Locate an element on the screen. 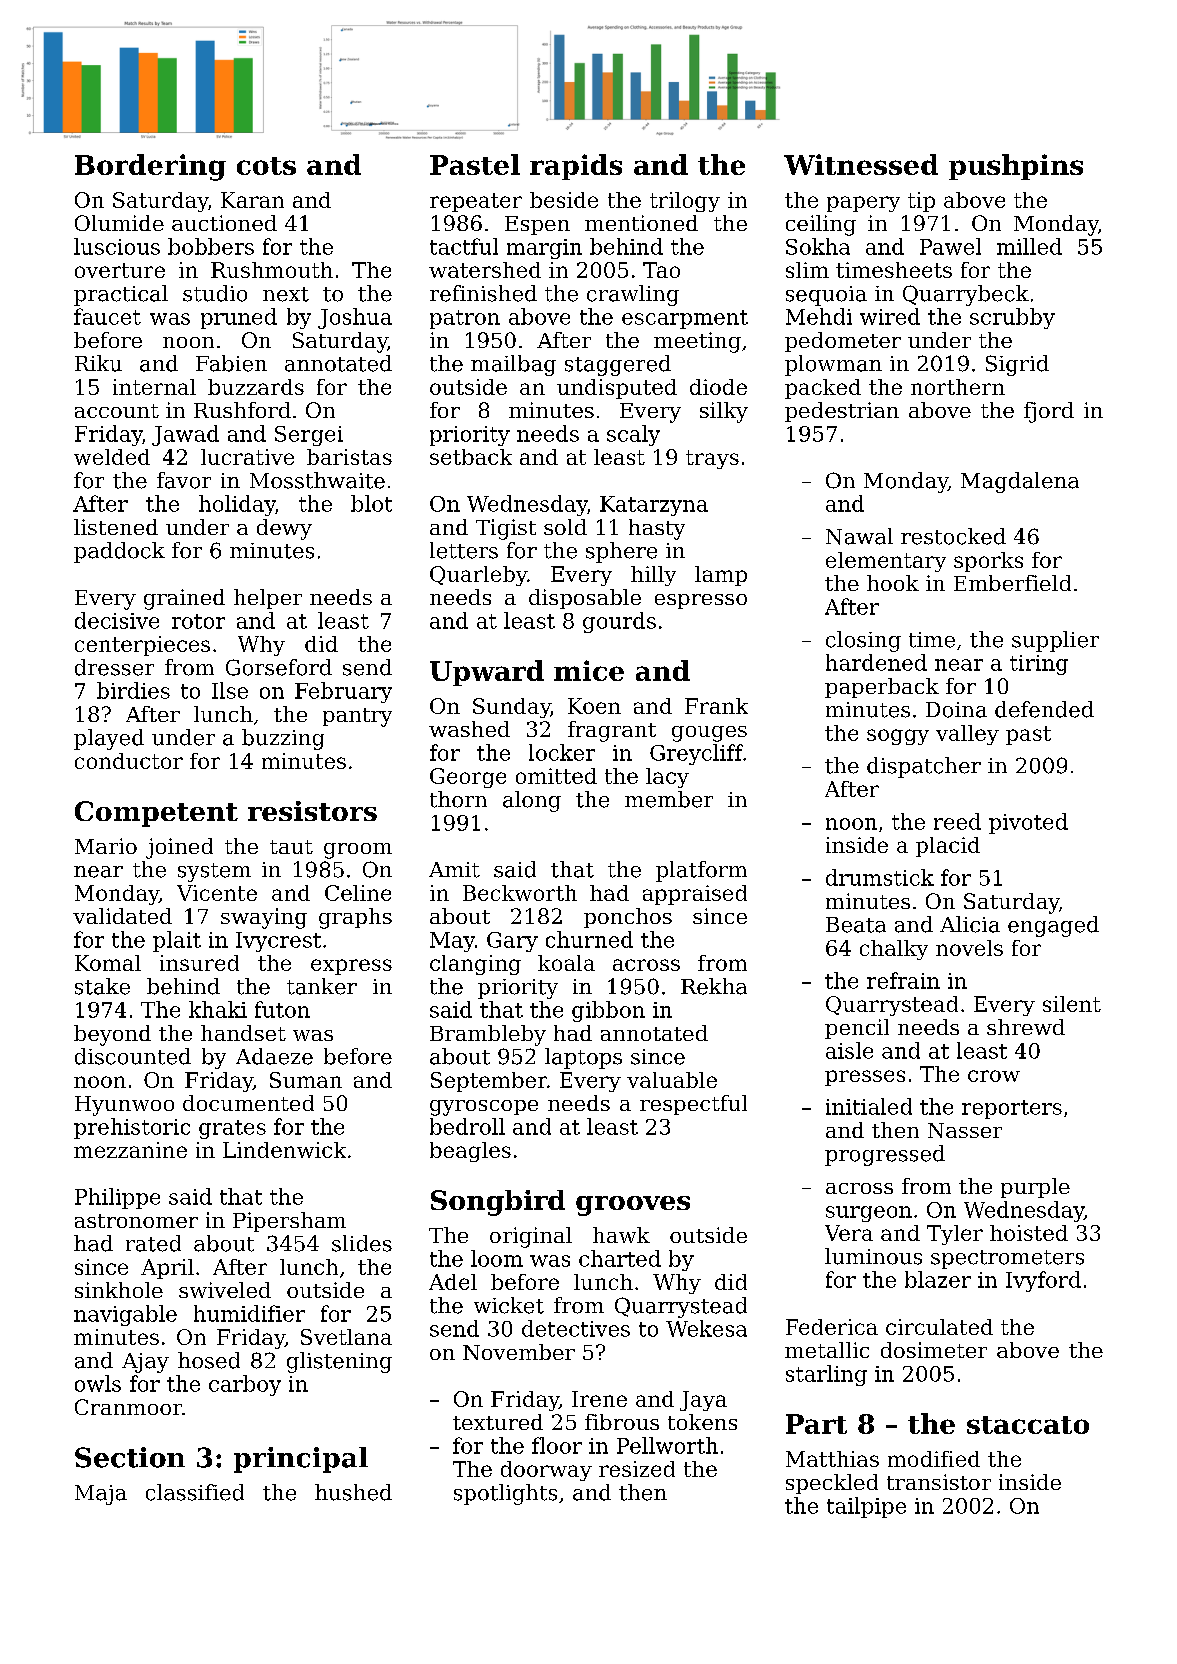 This screenshot has height=1664, width=1177. reporters is located at coordinates (1012, 1109).
